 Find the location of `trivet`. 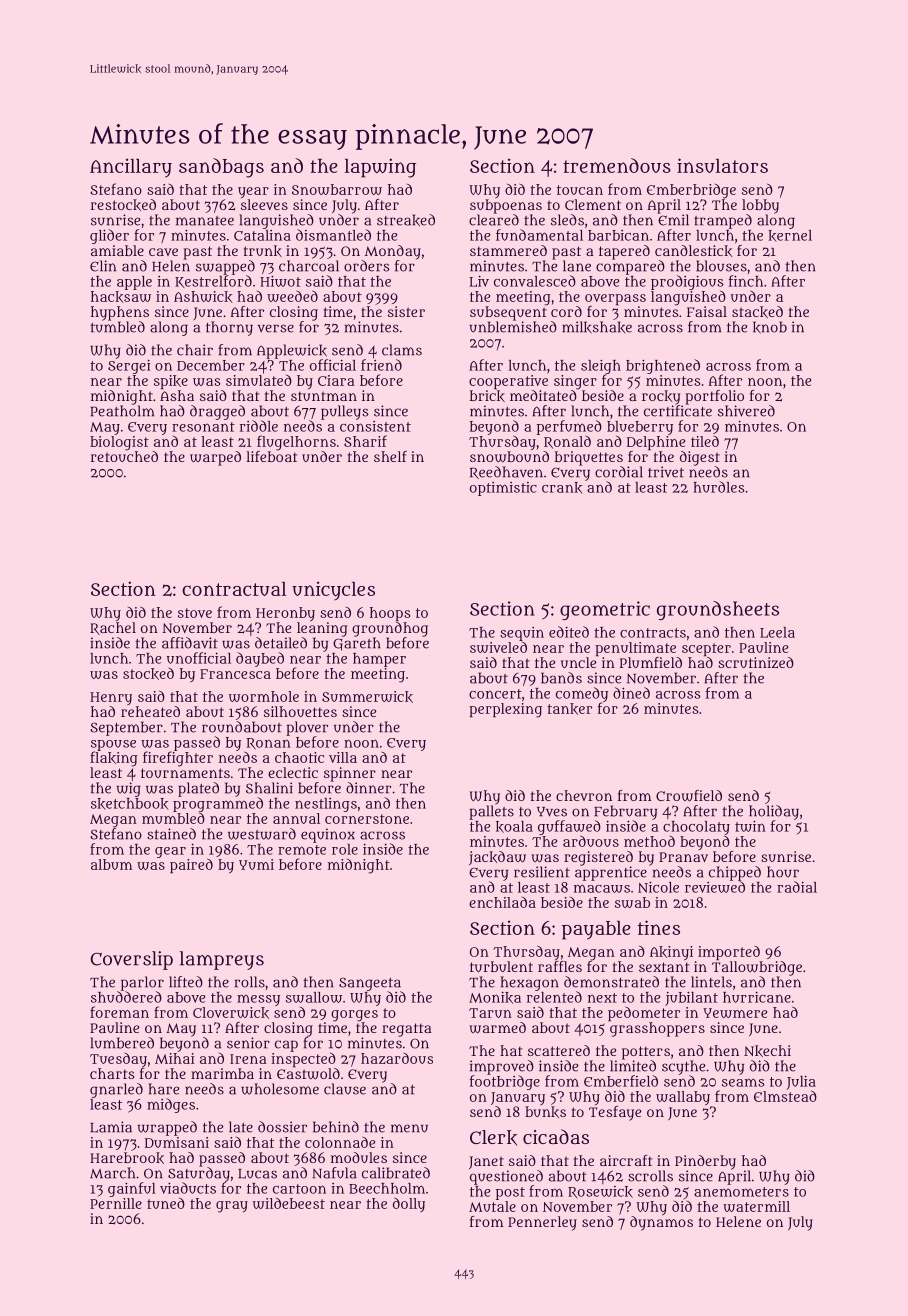

trivet is located at coordinates (666, 472).
